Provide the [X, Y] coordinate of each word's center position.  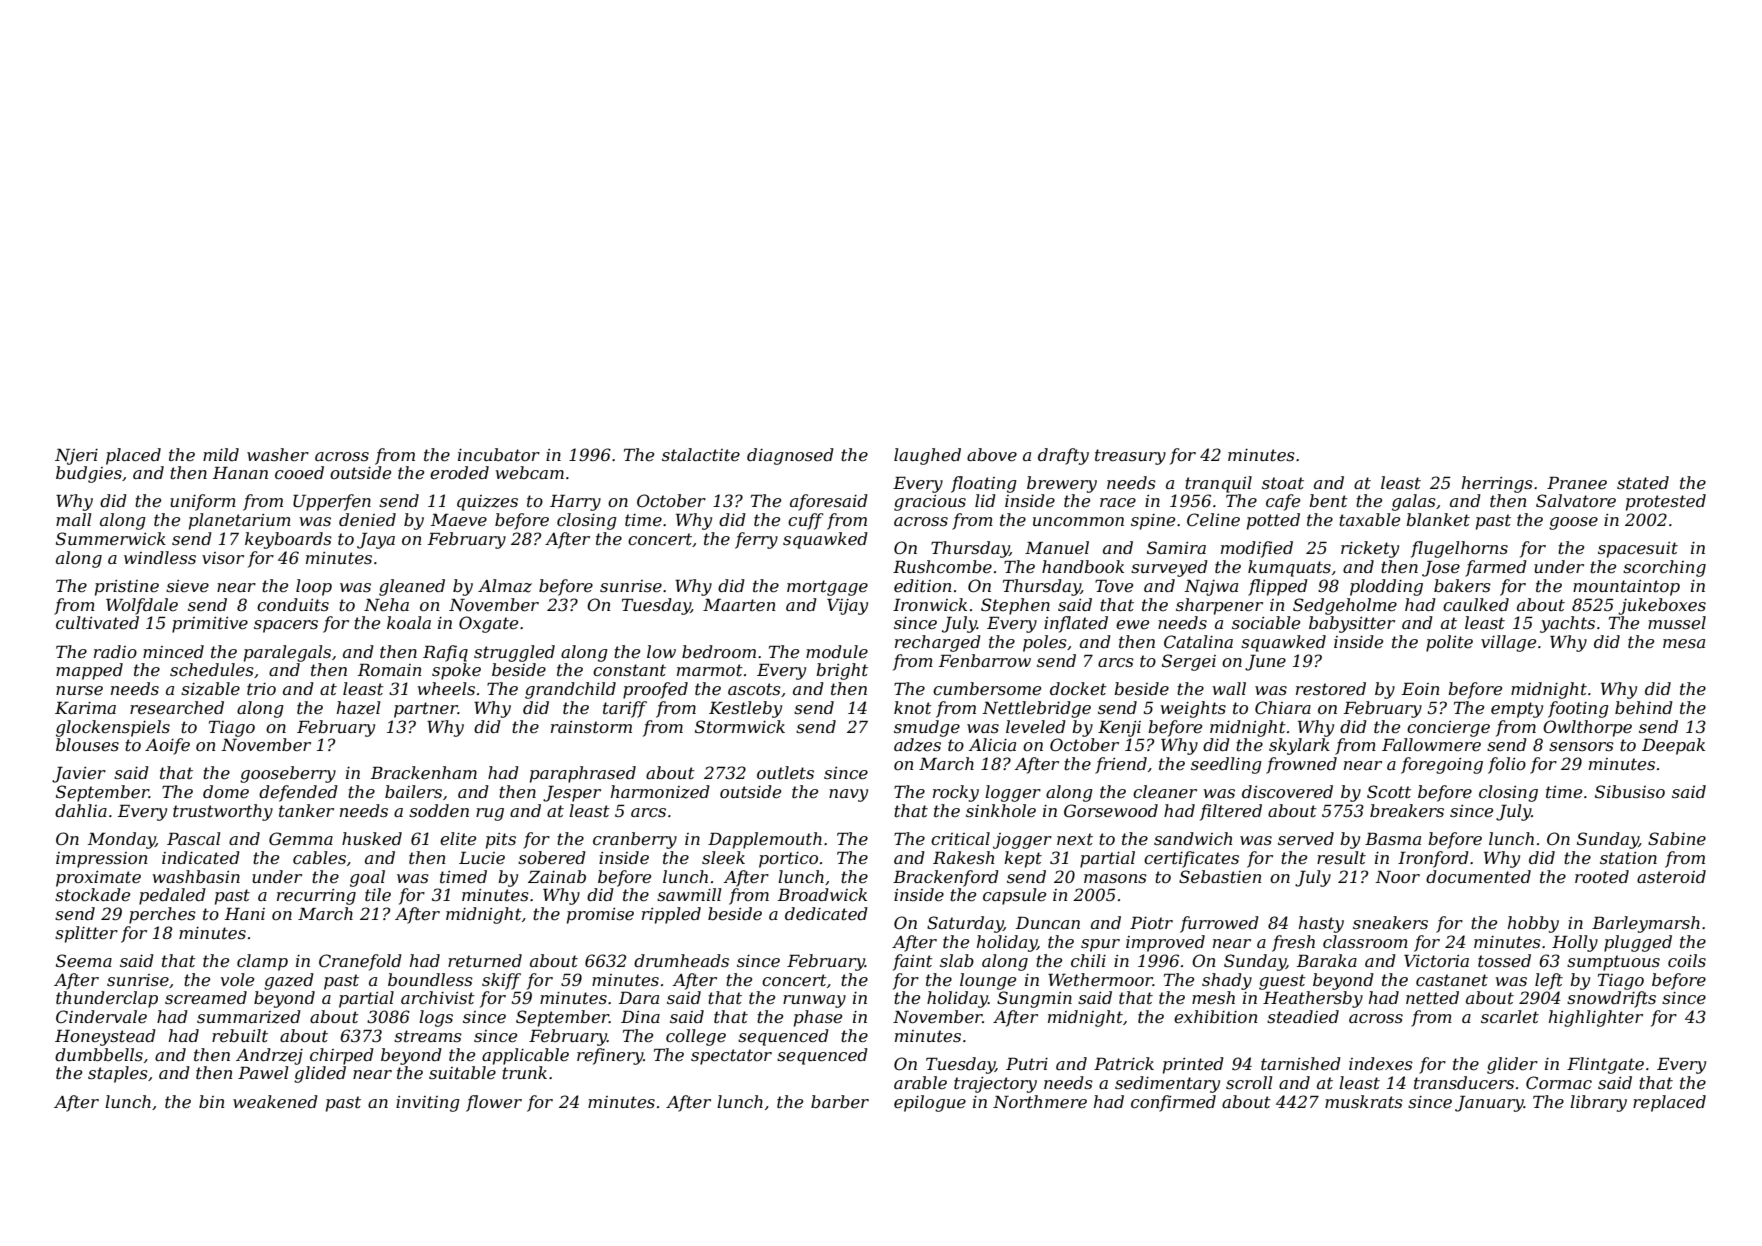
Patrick [1124, 1063]
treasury [1130, 457]
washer [278, 454]
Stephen [1015, 606]
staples [118, 1074]
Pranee [1577, 483]
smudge [927, 728]
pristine [127, 588]
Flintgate [1605, 1065]
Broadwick [822, 894]
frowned [1301, 765]
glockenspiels [113, 728]
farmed [1496, 568]
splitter [86, 934]
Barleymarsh [1646, 924]
